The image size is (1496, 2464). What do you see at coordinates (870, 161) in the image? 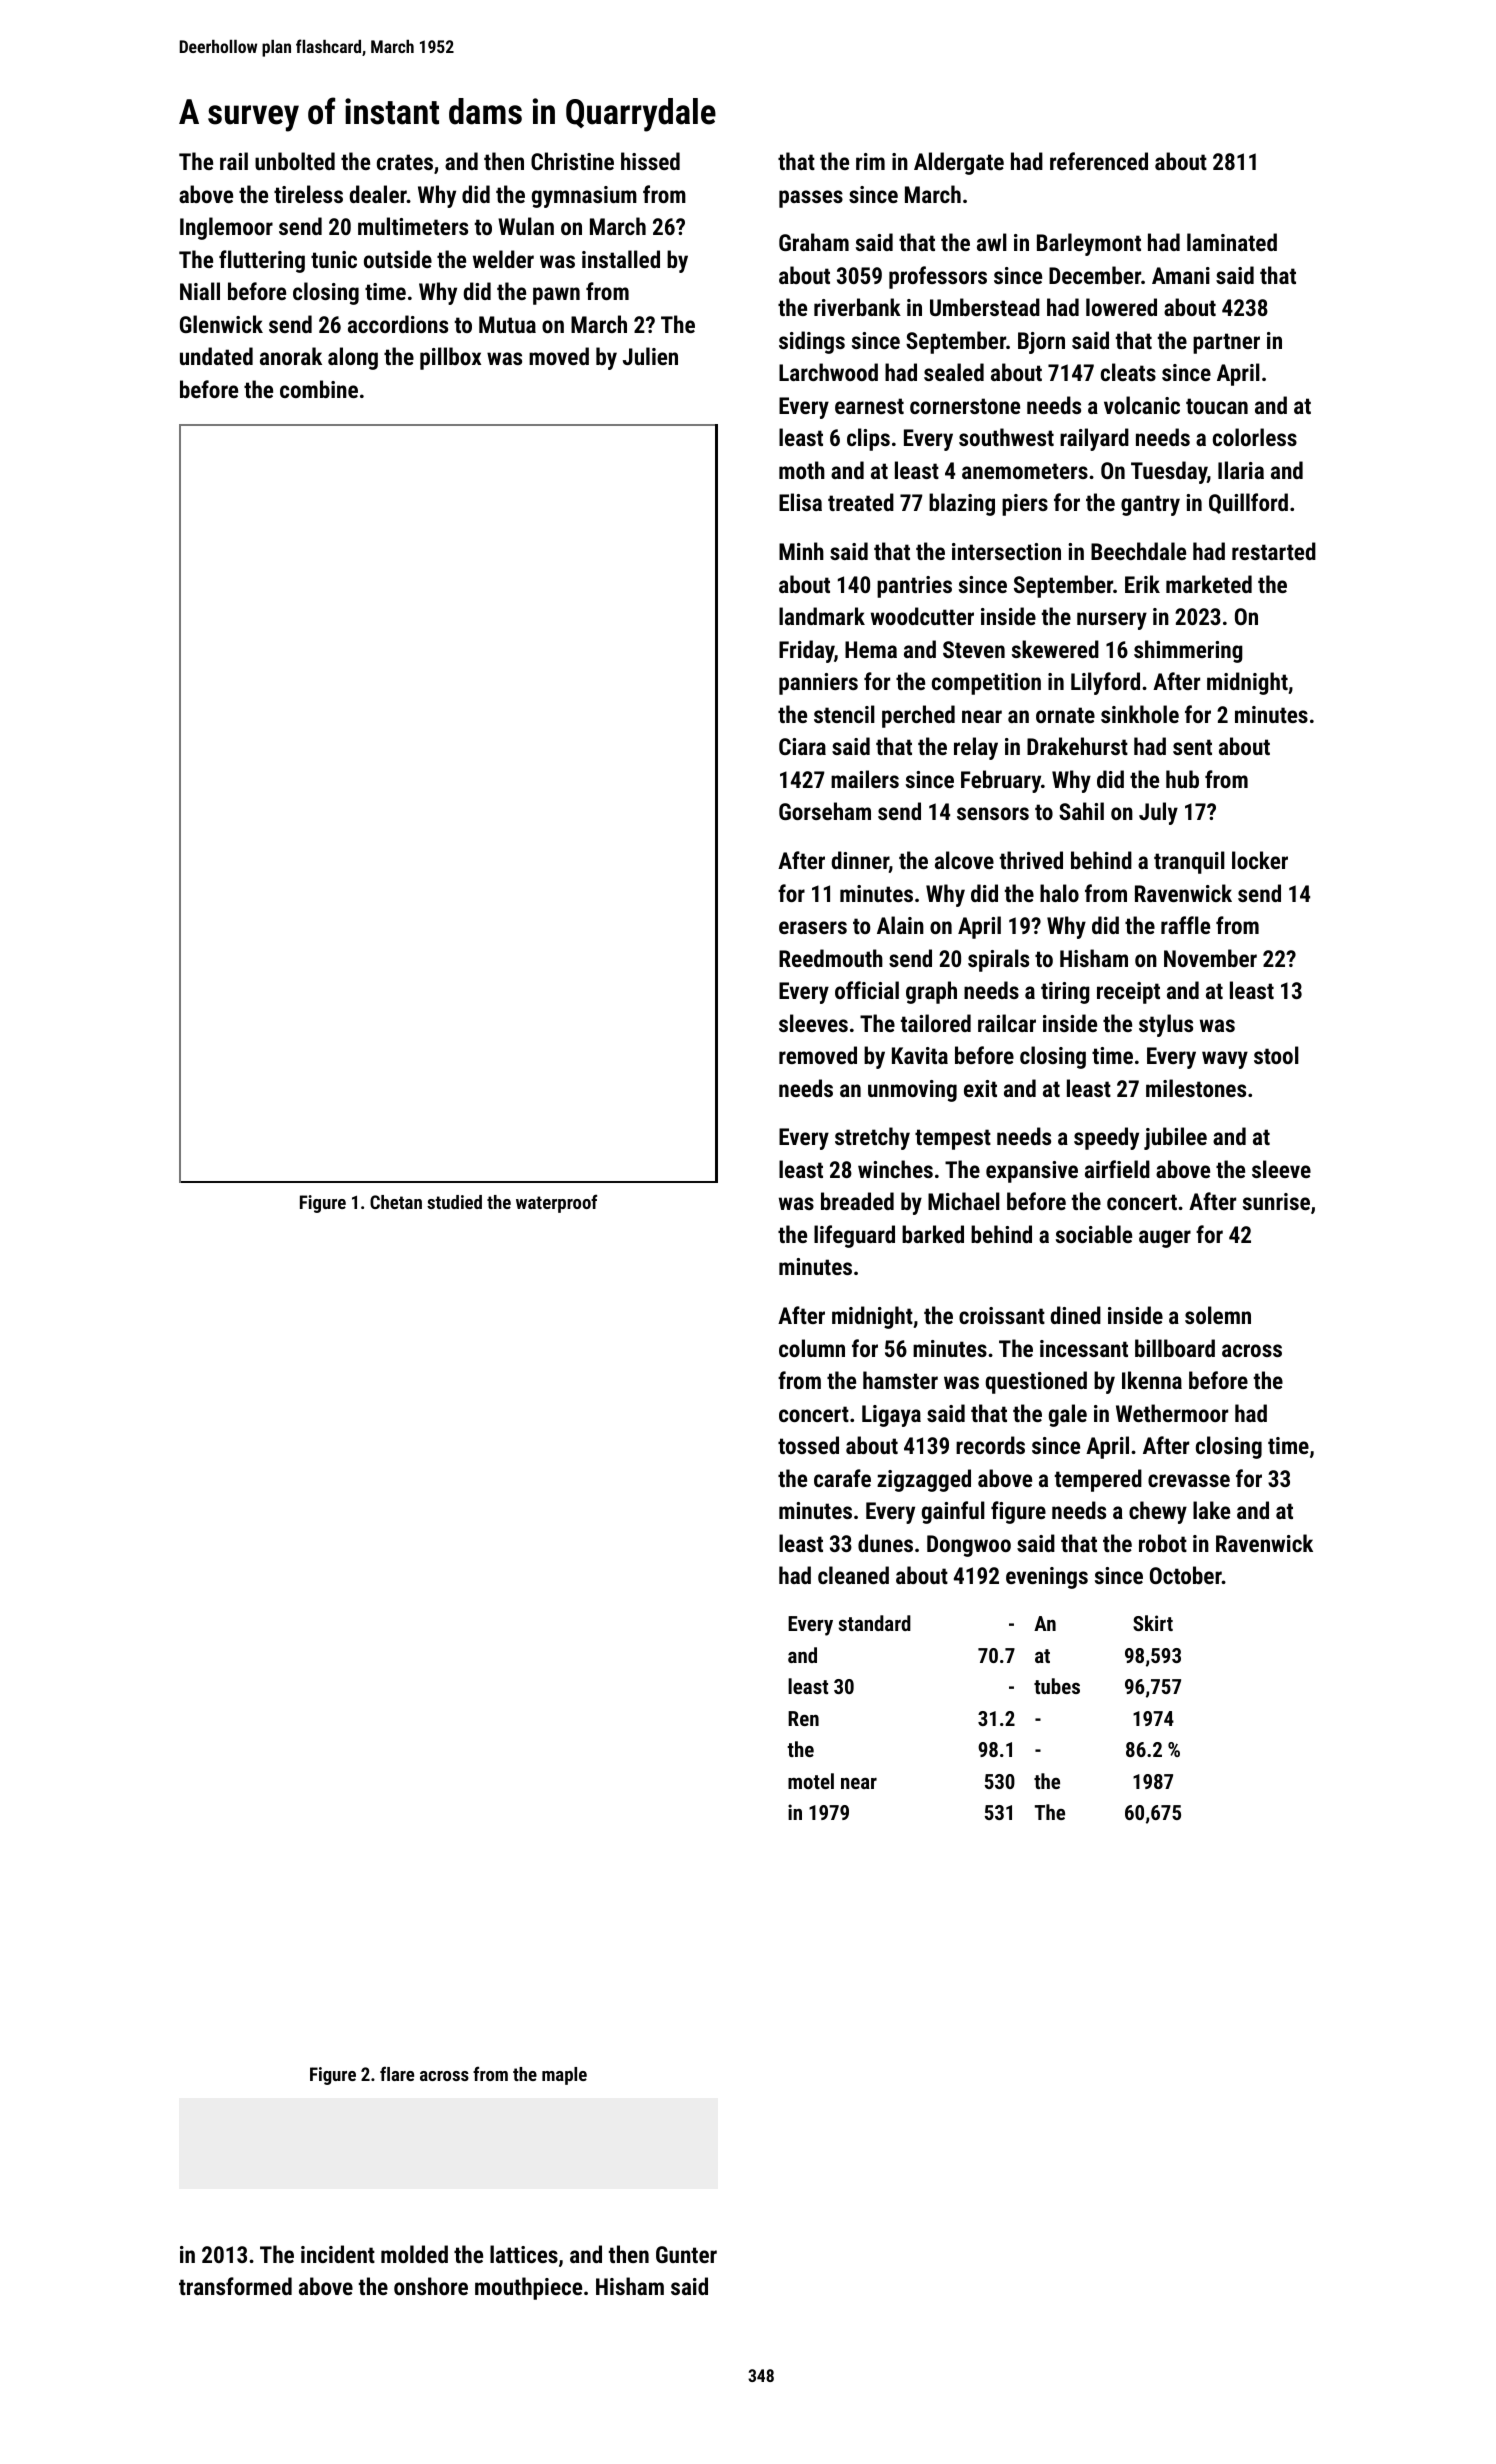
I see `rim` at bounding box center [870, 161].
